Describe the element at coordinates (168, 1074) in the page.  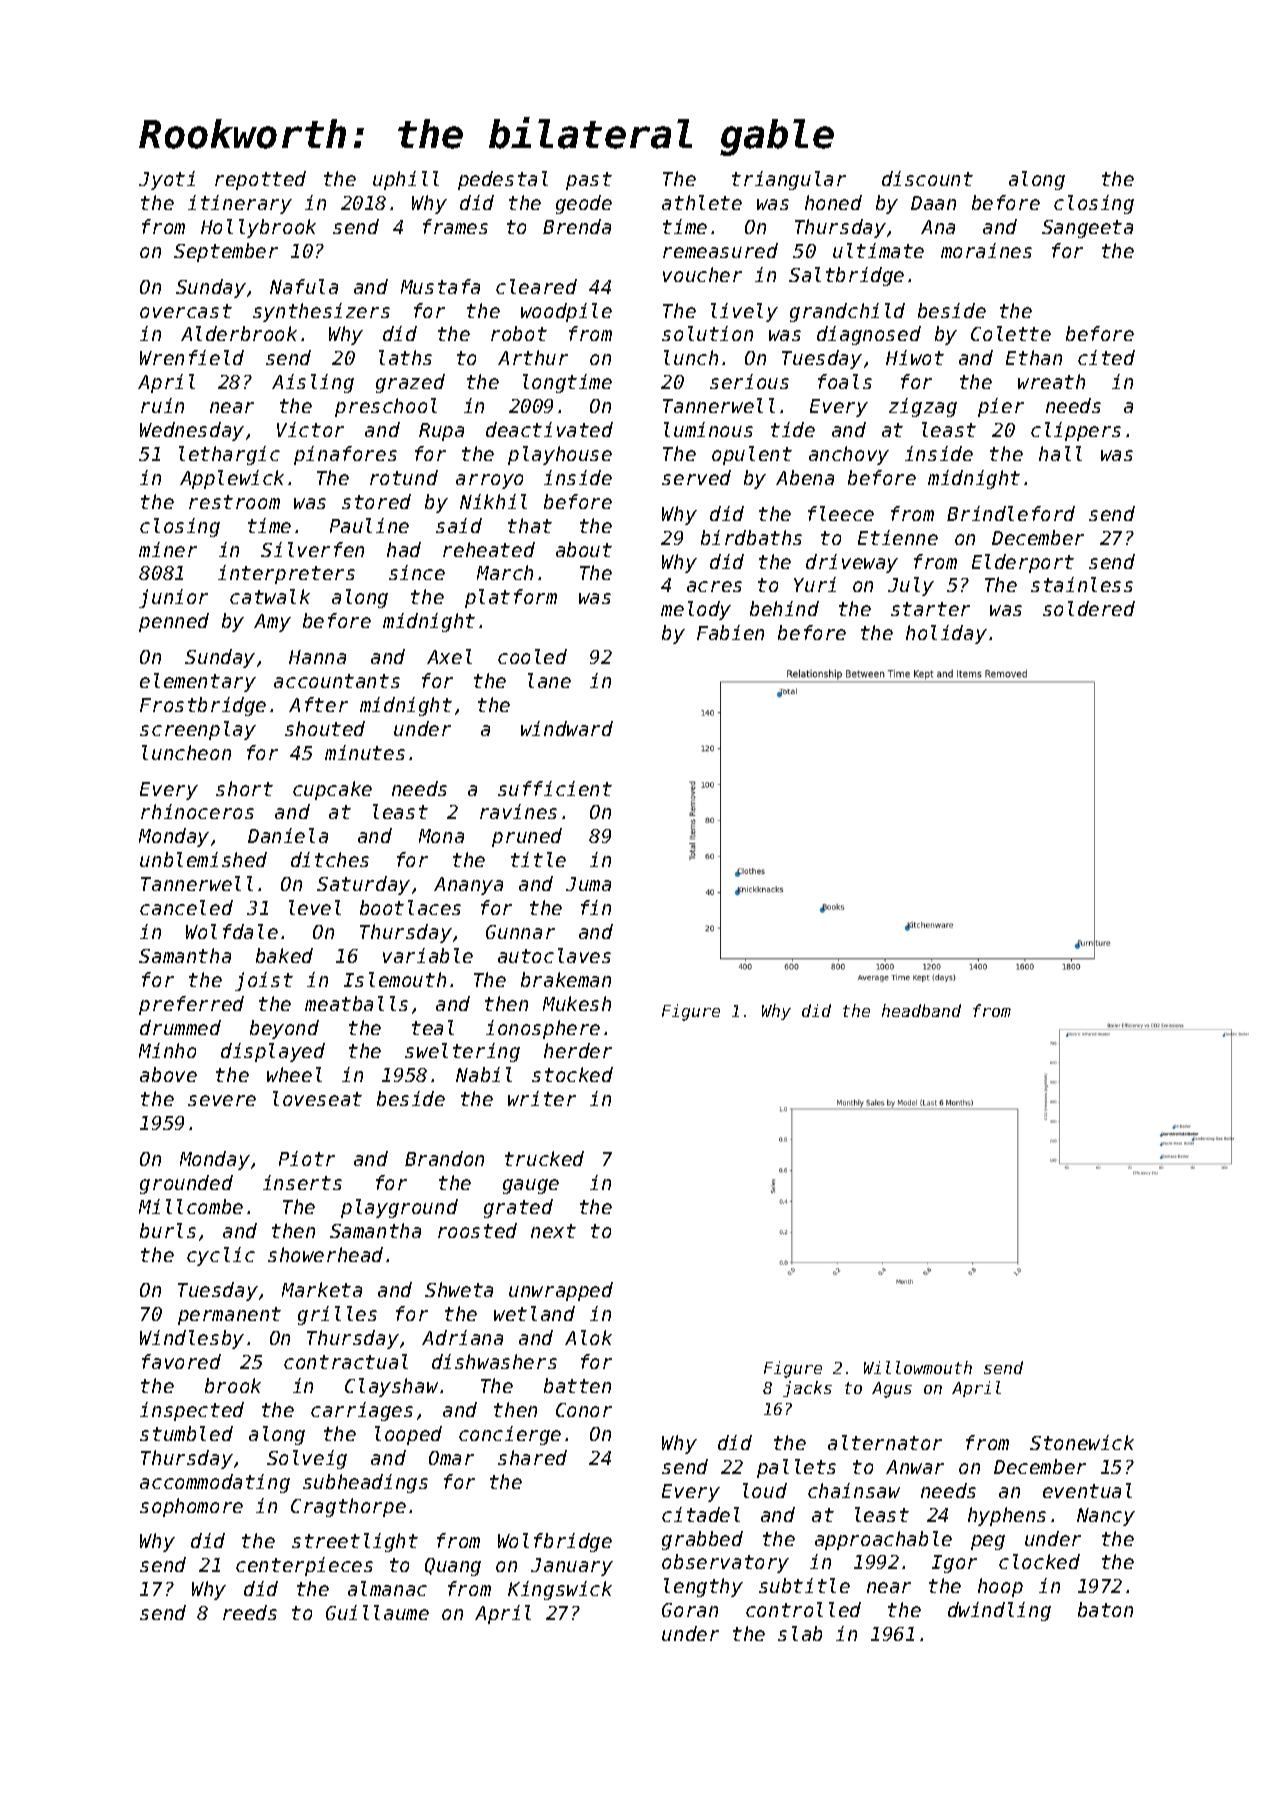
I see `above` at that location.
